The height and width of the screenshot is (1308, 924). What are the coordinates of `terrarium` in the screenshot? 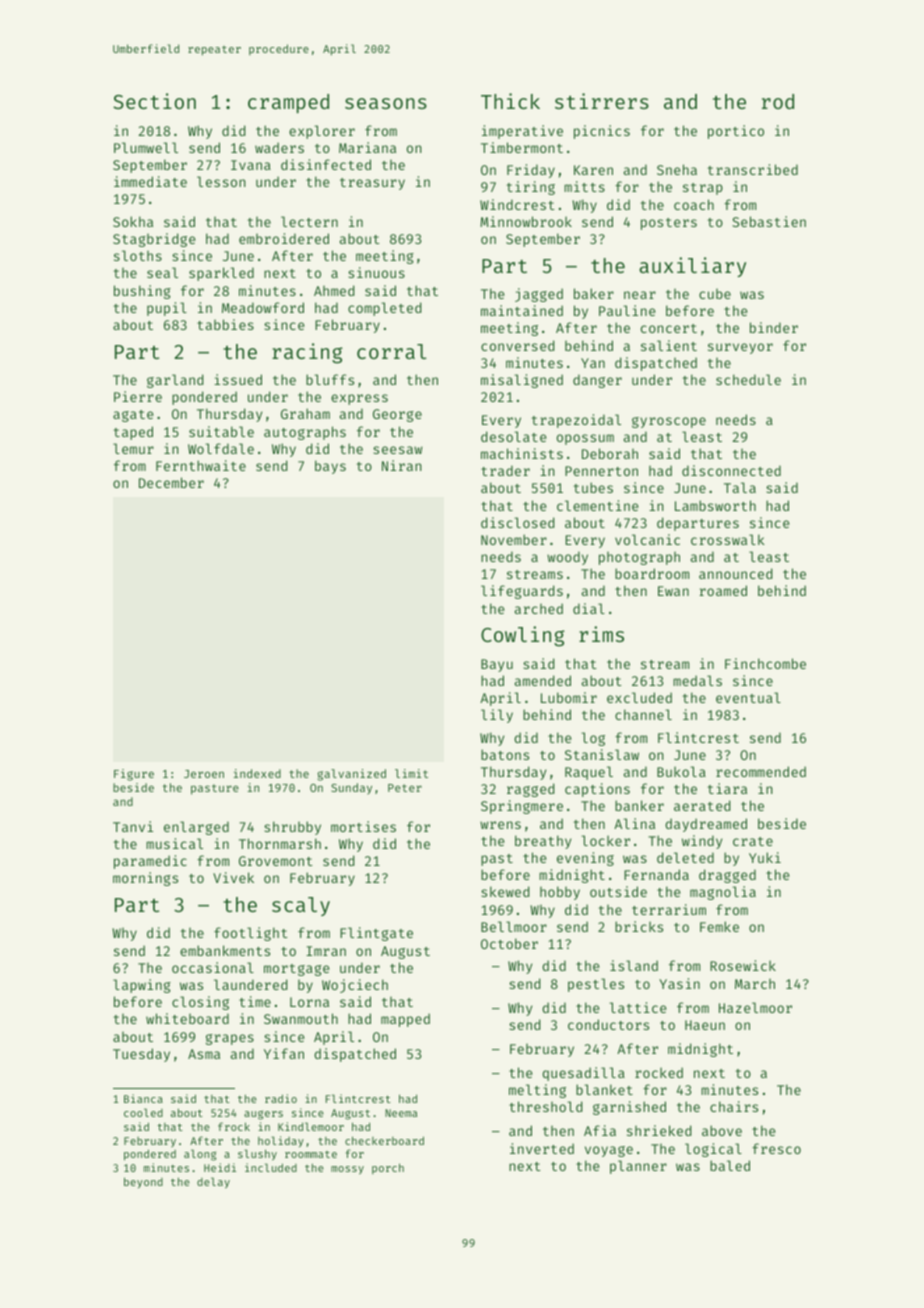 It's located at (669, 909).
